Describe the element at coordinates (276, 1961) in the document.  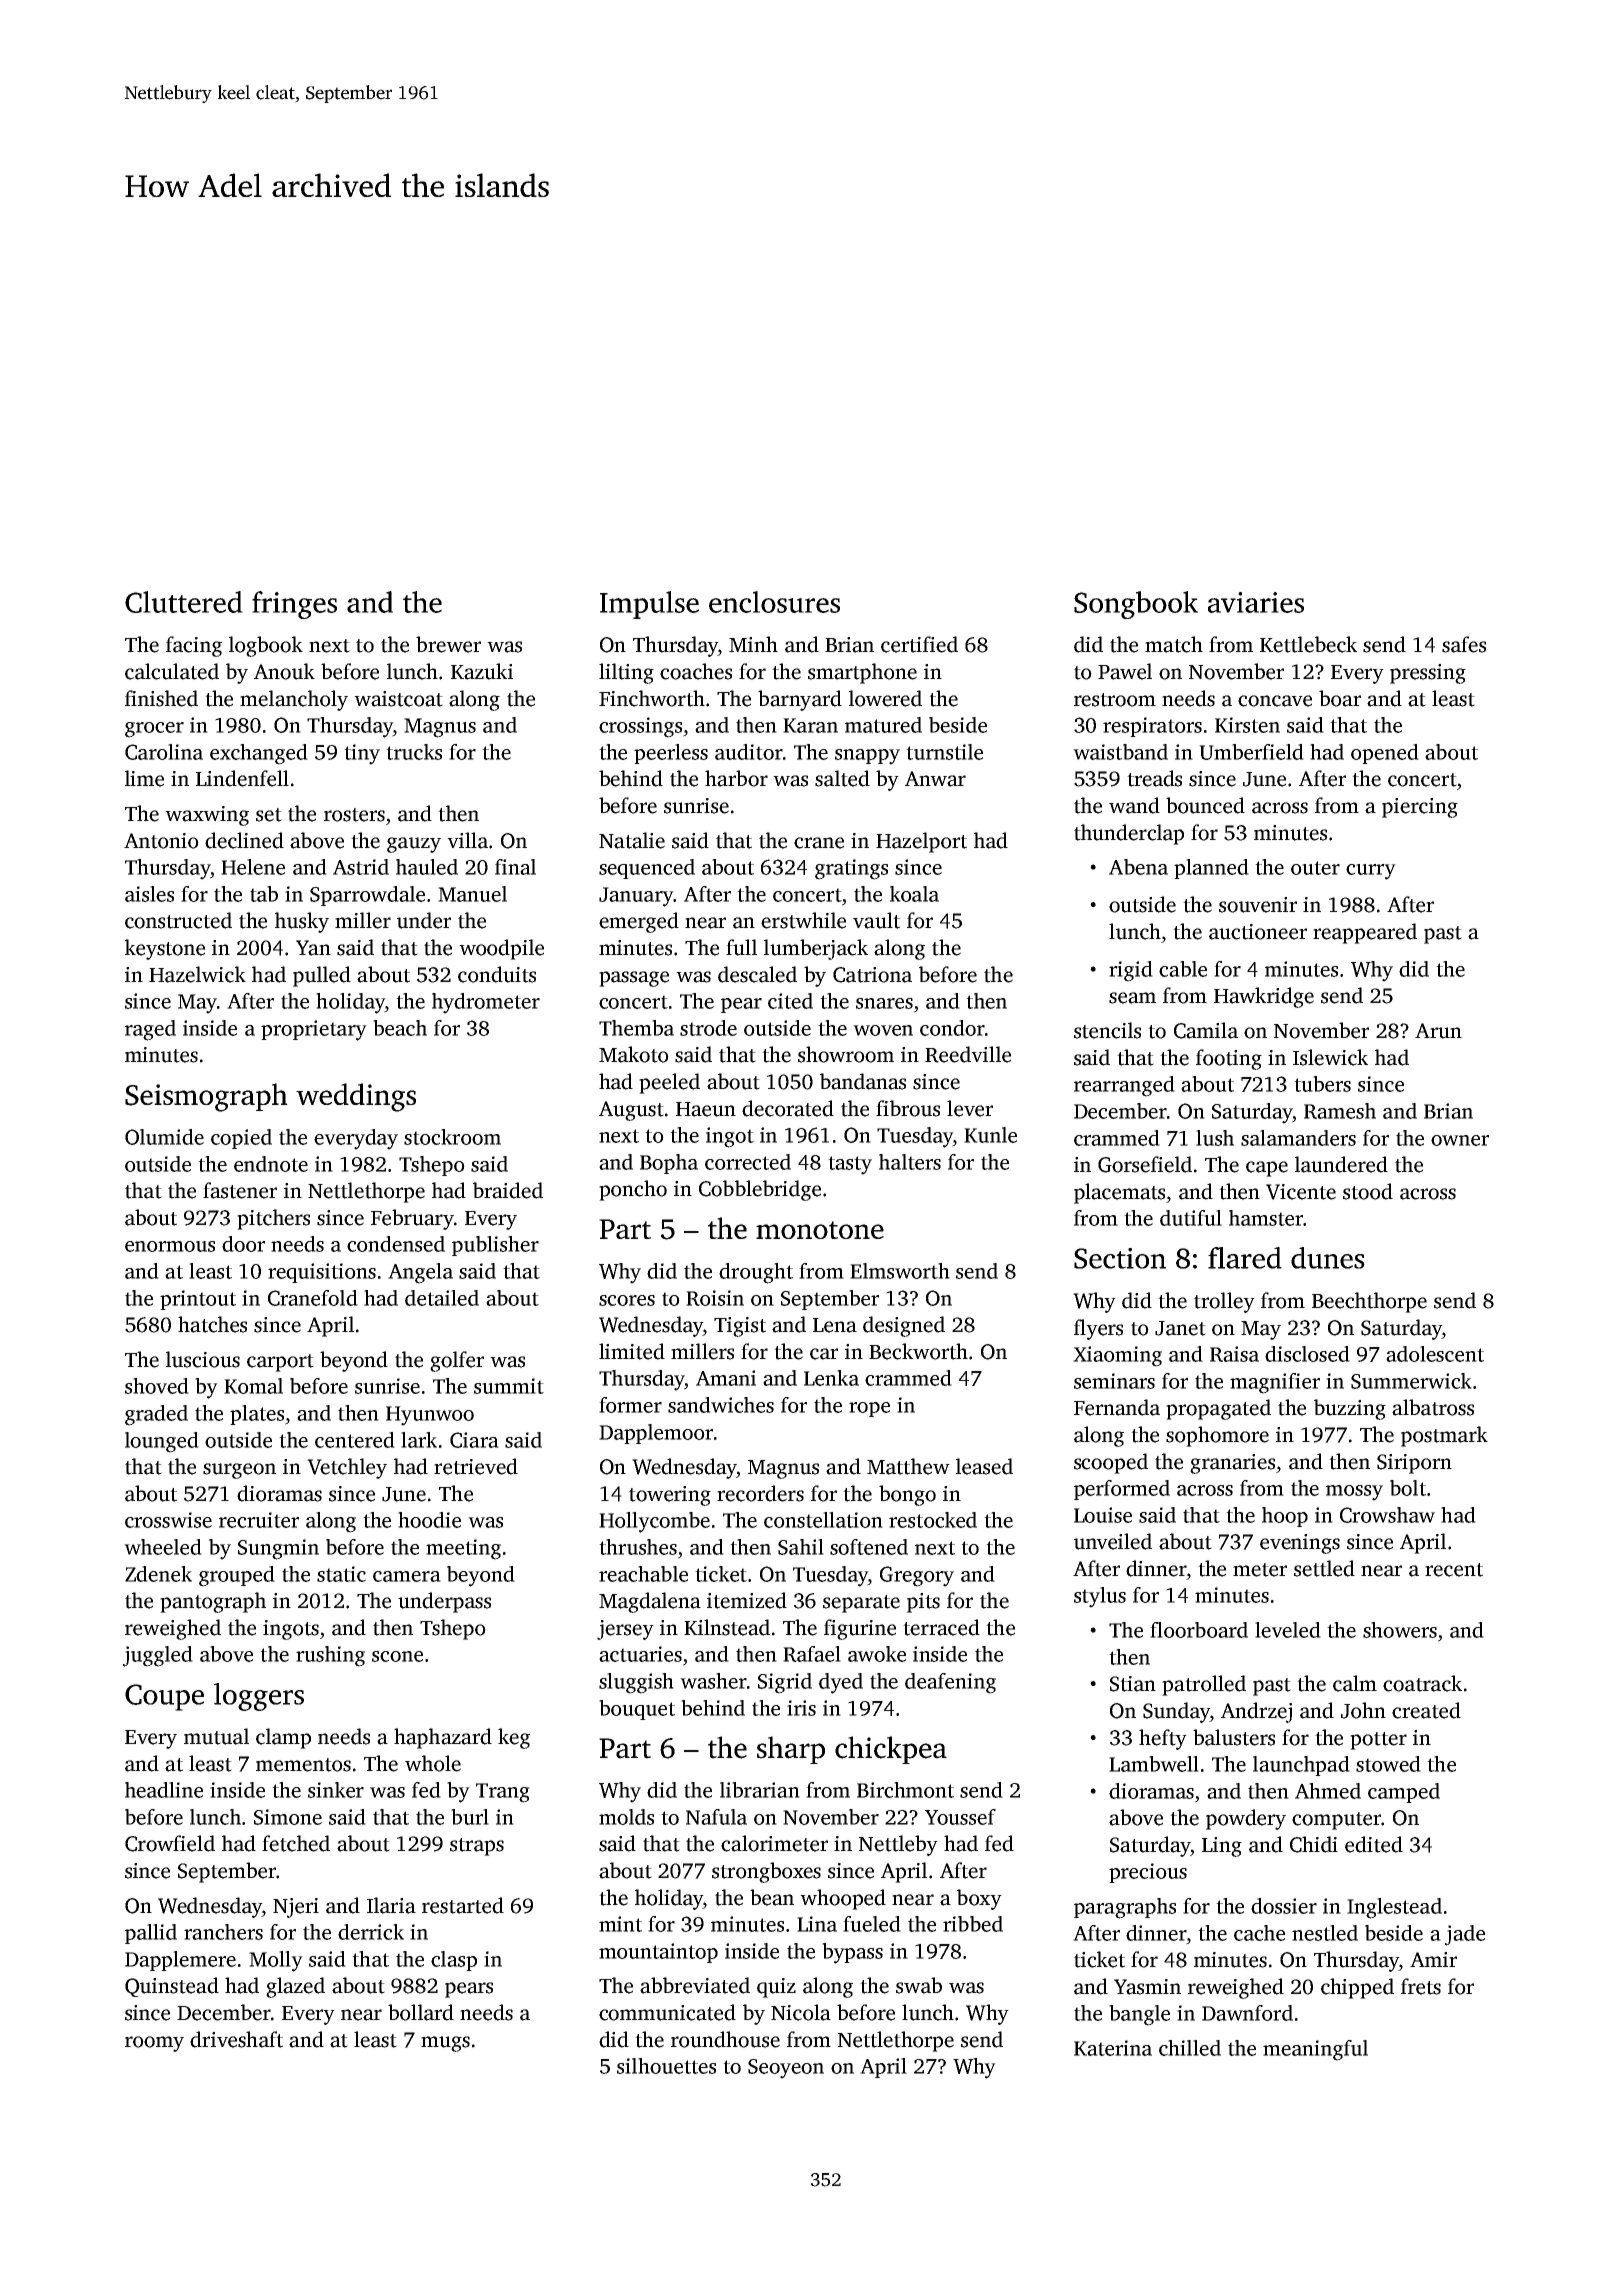
I see `Molly` at that location.
